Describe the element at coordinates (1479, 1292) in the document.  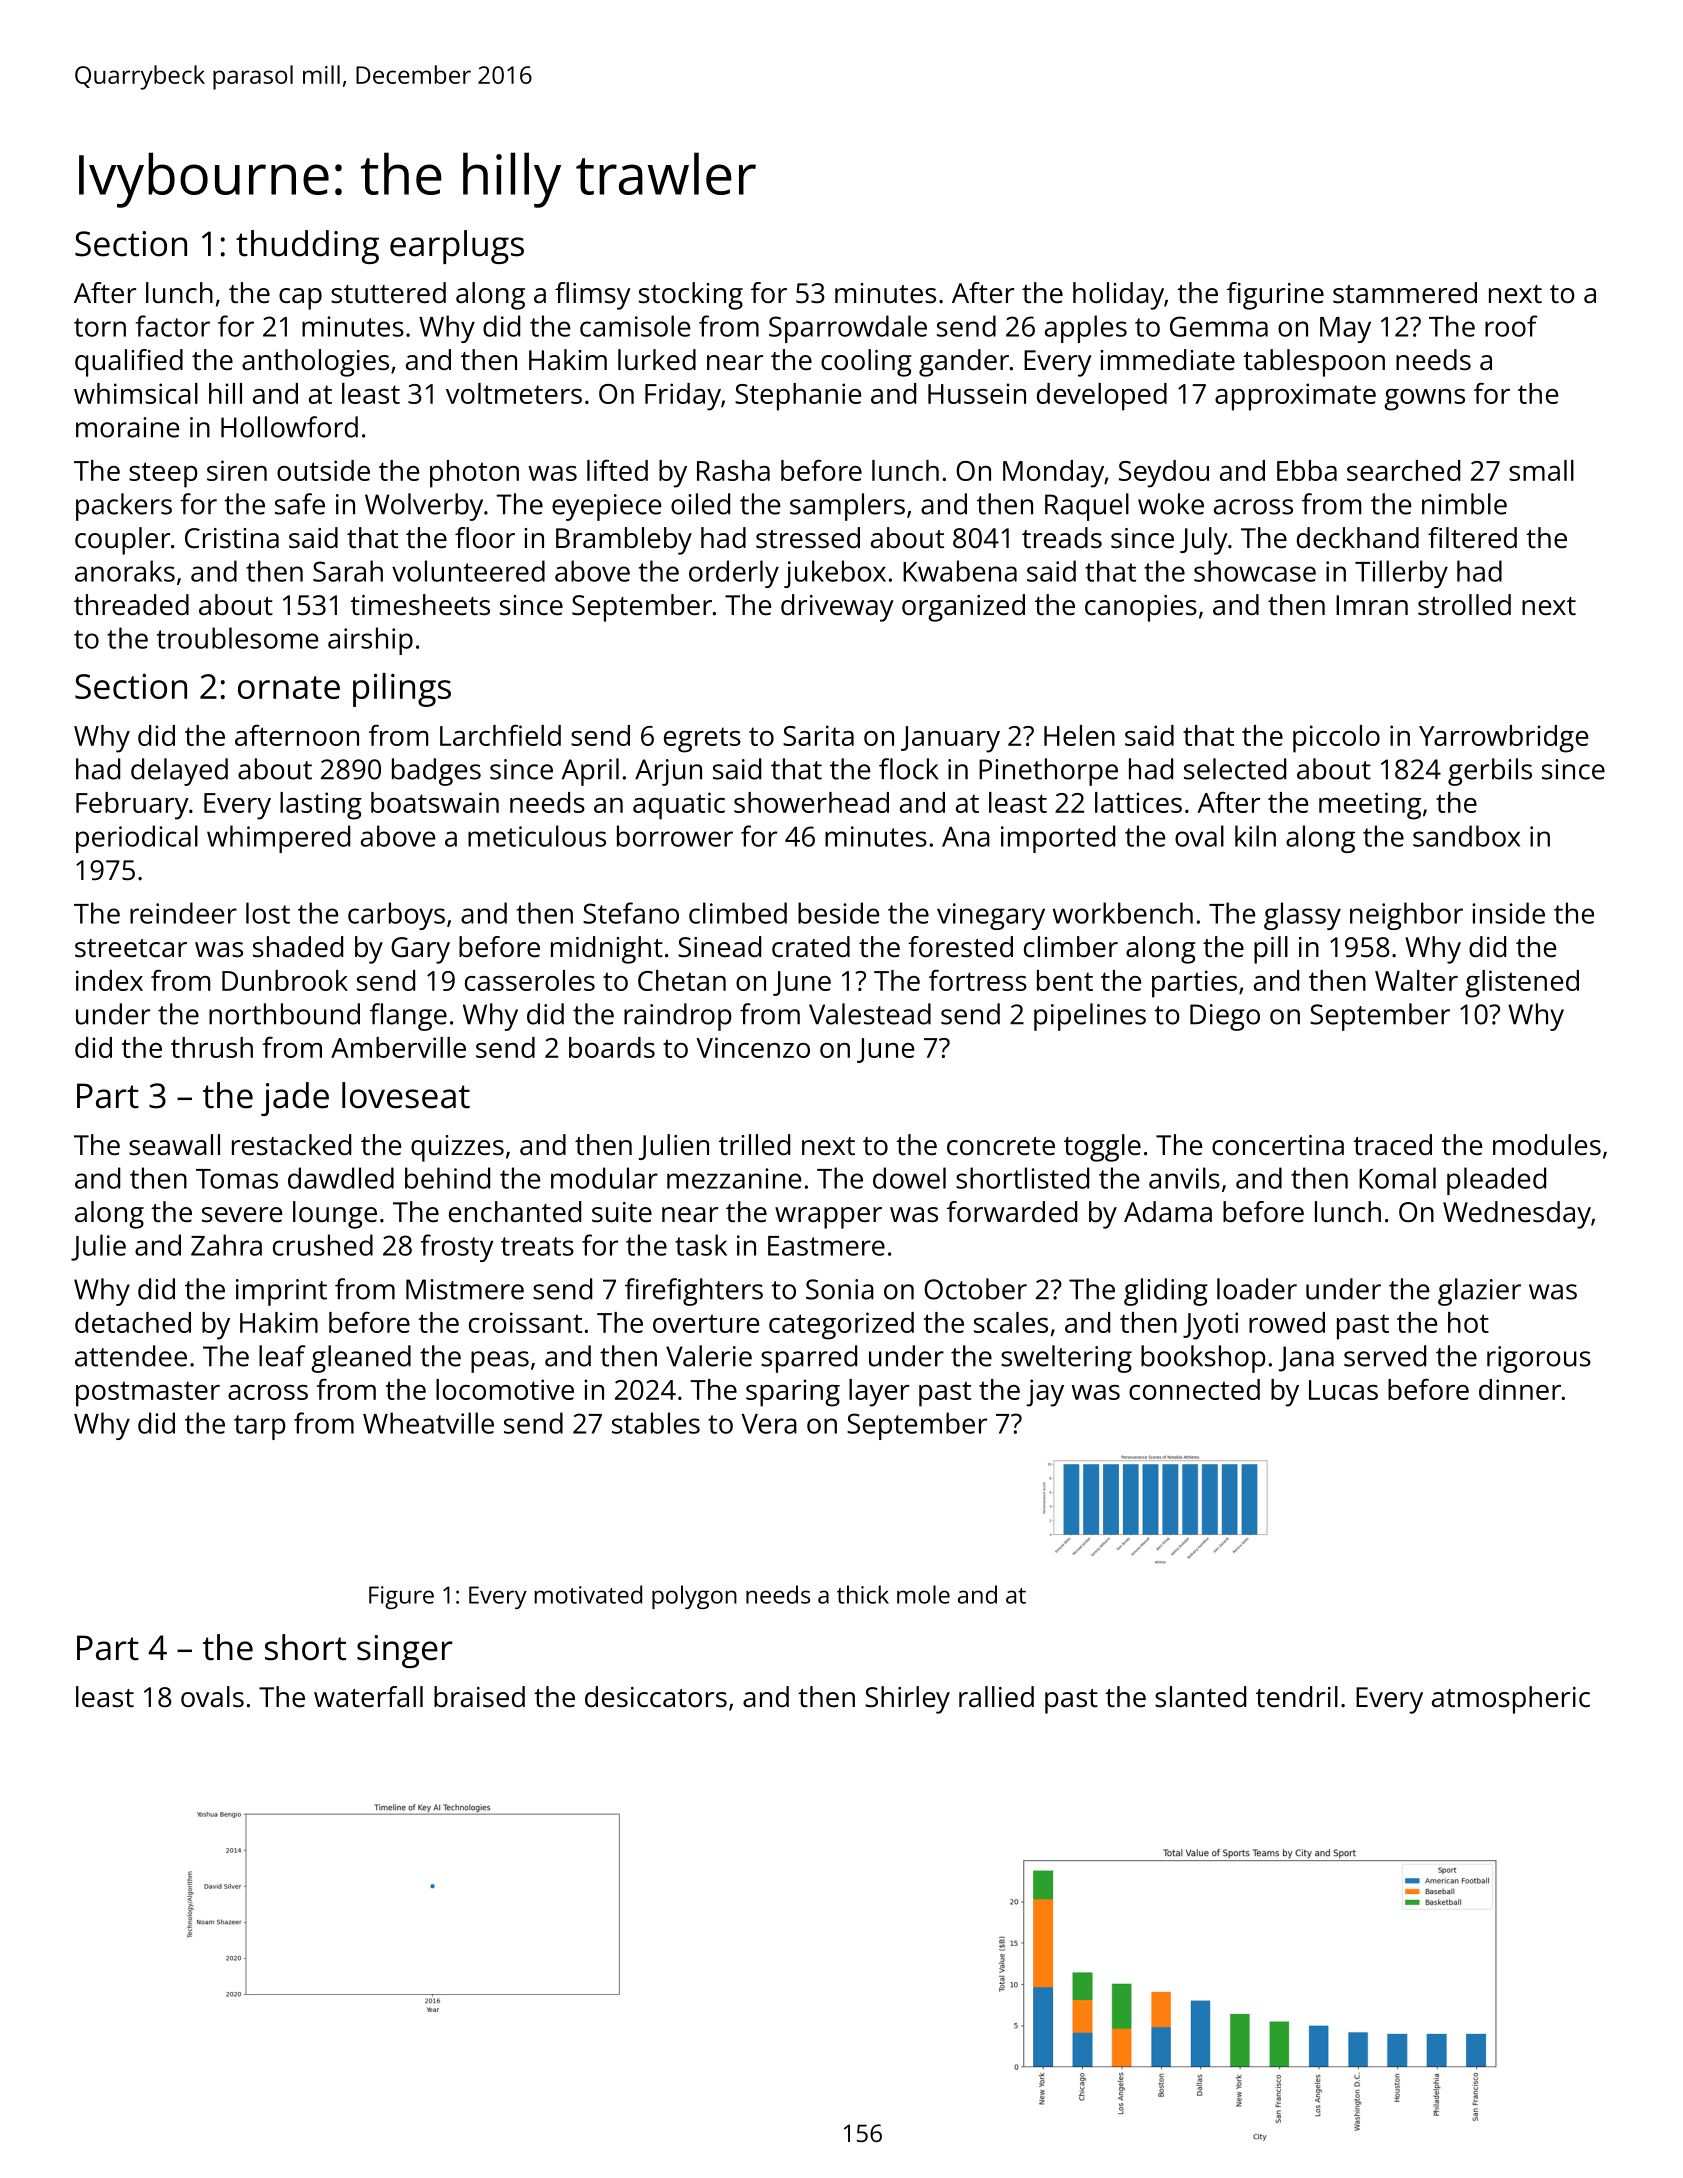
I see `glazier` at that location.
